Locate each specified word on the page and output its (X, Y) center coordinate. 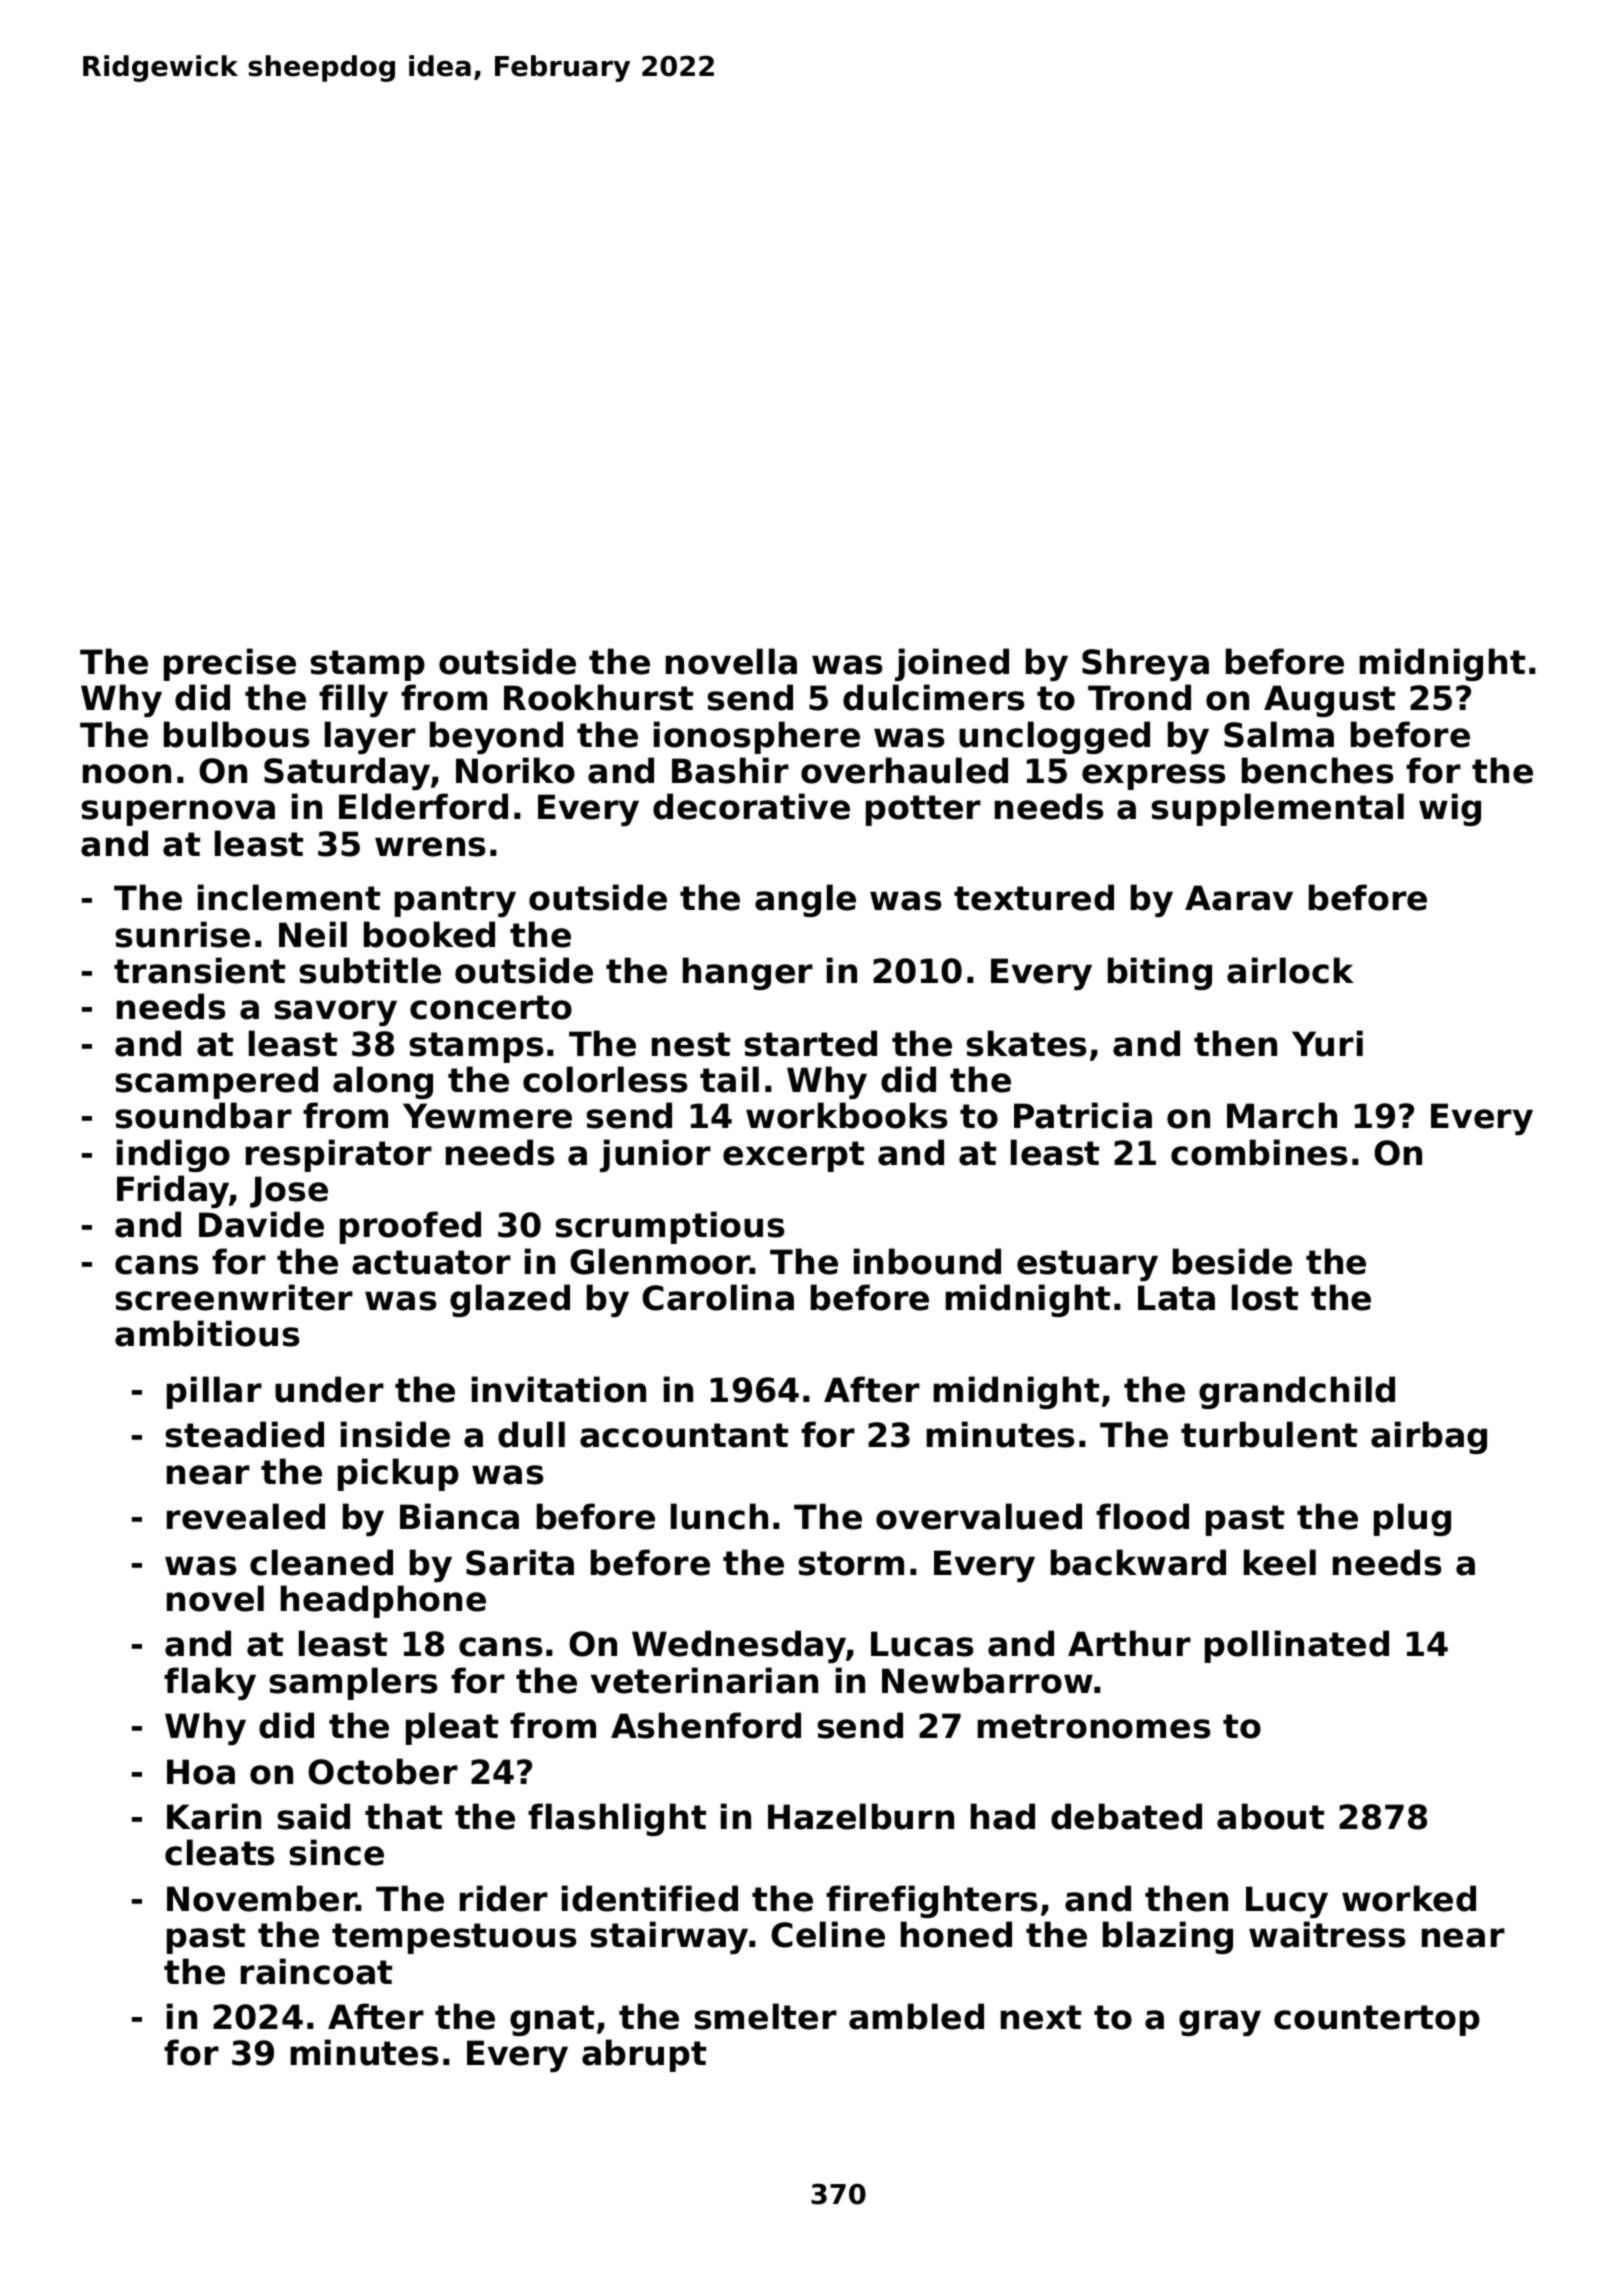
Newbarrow (987, 1680)
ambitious (207, 1333)
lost (1265, 1297)
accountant (684, 1435)
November (262, 1898)
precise (230, 664)
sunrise (183, 934)
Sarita (520, 1562)
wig (1450, 809)
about (1270, 1816)
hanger (748, 973)
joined (952, 664)
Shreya (1145, 664)
